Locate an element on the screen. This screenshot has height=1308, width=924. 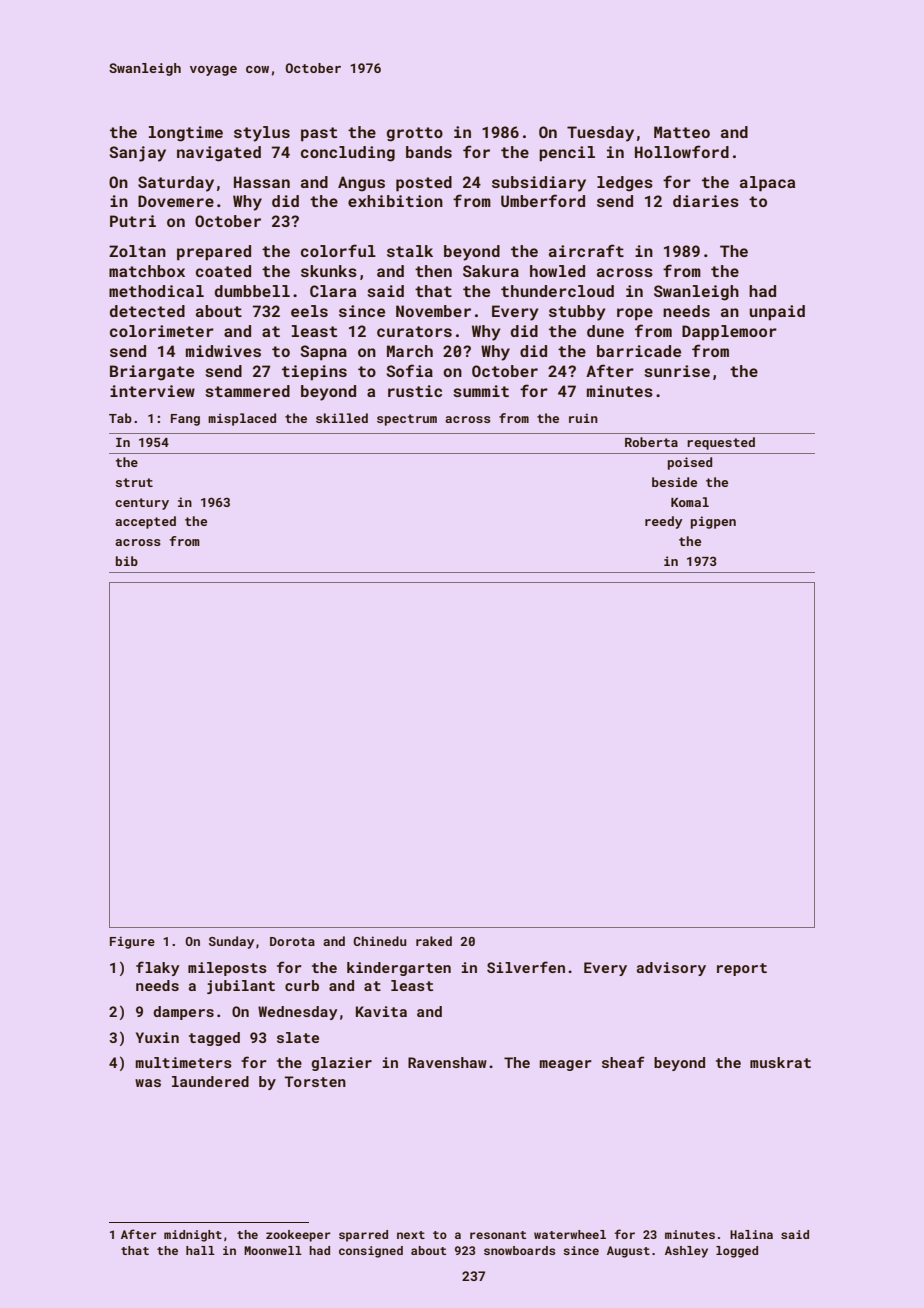
past is located at coordinates (319, 134).
